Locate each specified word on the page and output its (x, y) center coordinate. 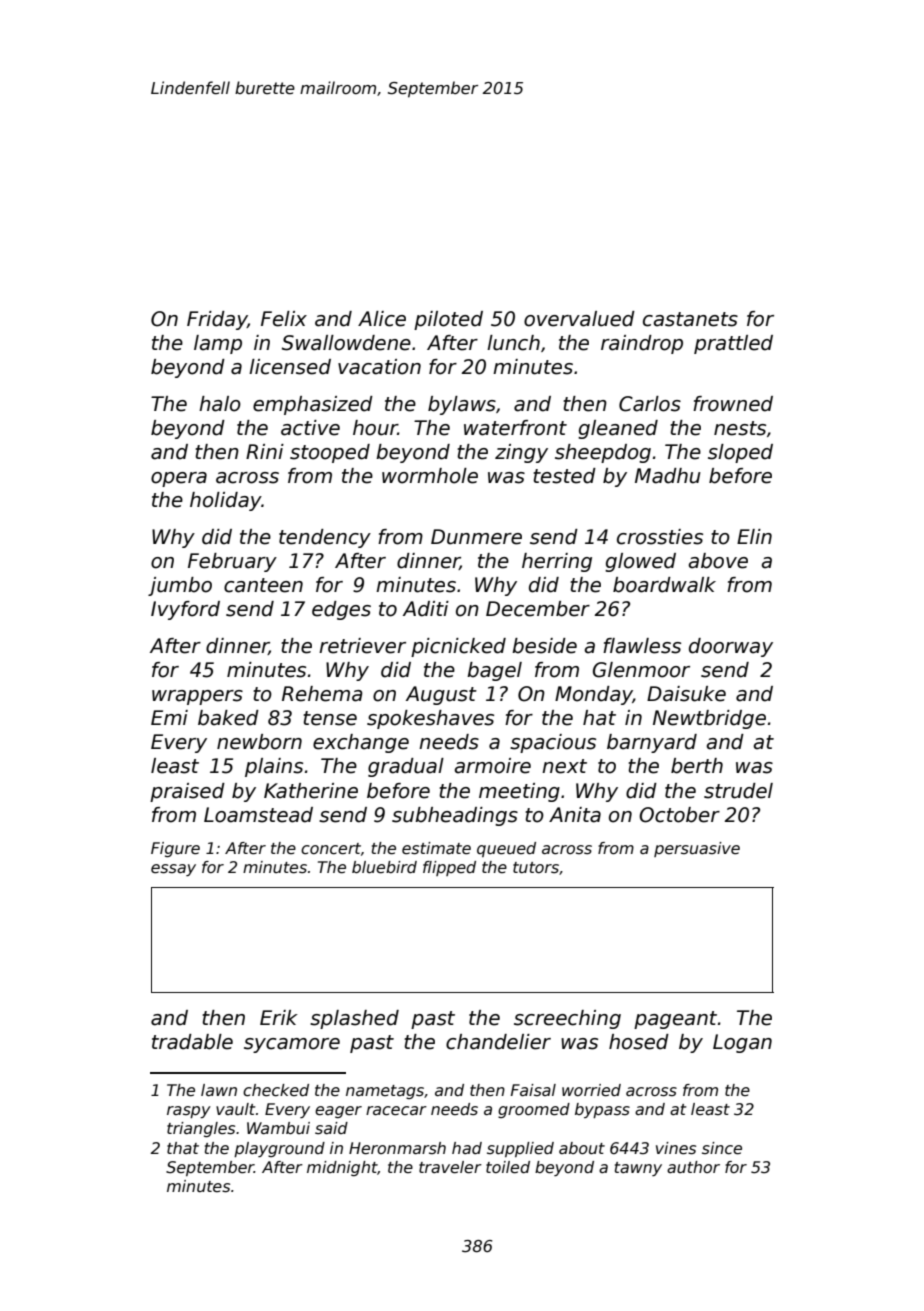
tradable (192, 1042)
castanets (690, 319)
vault (236, 1109)
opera (179, 479)
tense (330, 718)
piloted (448, 320)
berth (697, 766)
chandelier (498, 1042)
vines (676, 1148)
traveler (450, 1167)
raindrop (642, 344)
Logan (742, 1043)
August (441, 695)
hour (375, 428)
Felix (284, 319)
